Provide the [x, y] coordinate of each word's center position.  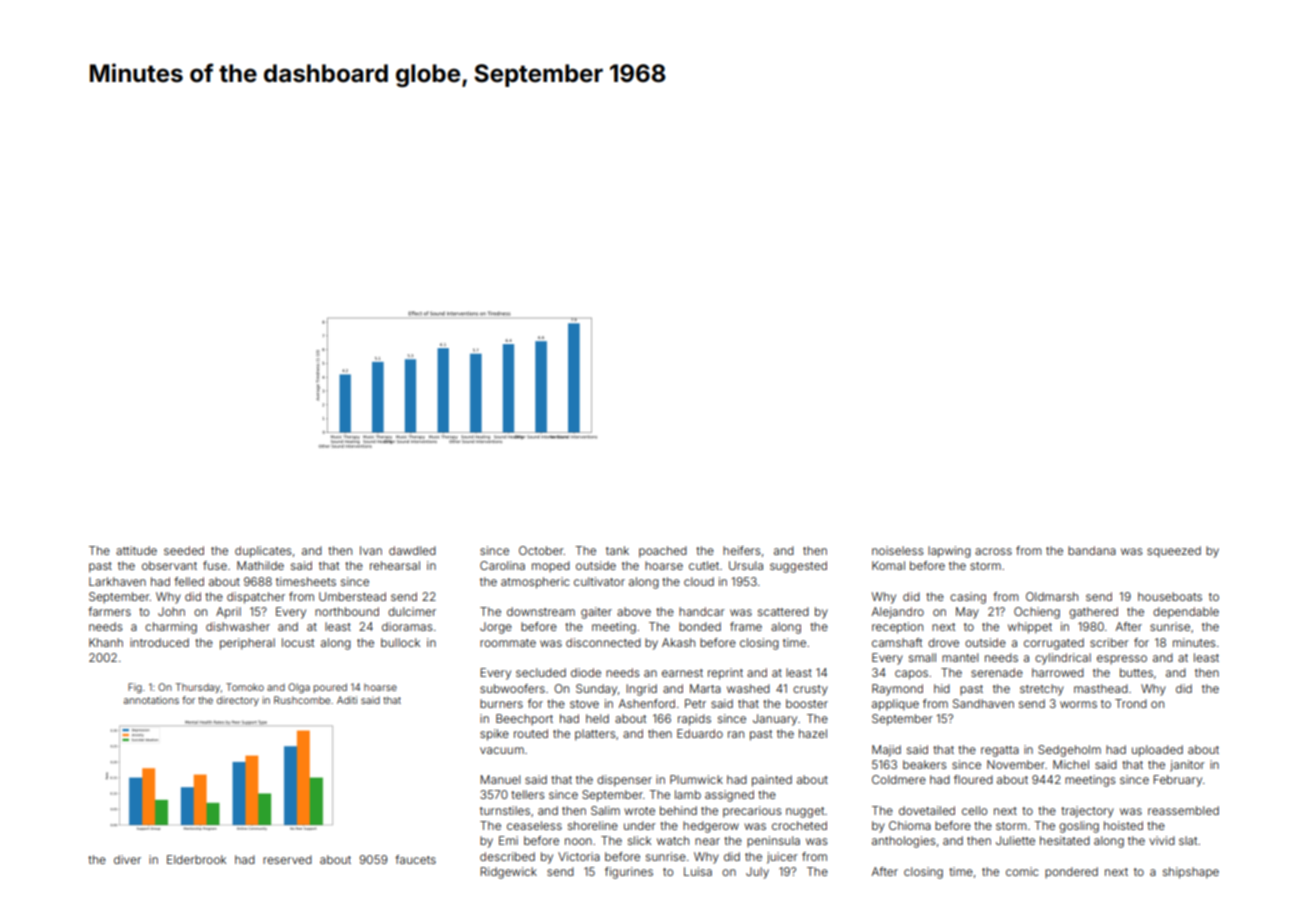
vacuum [502, 750]
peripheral [247, 644]
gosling [1079, 827]
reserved [287, 859]
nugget [805, 812]
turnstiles [505, 810]
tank [617, 550]
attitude [136, 550]
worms [1078, 704]
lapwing [949, 552]
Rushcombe [302, 700]
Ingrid [641, 690]
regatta [1000, 751]
